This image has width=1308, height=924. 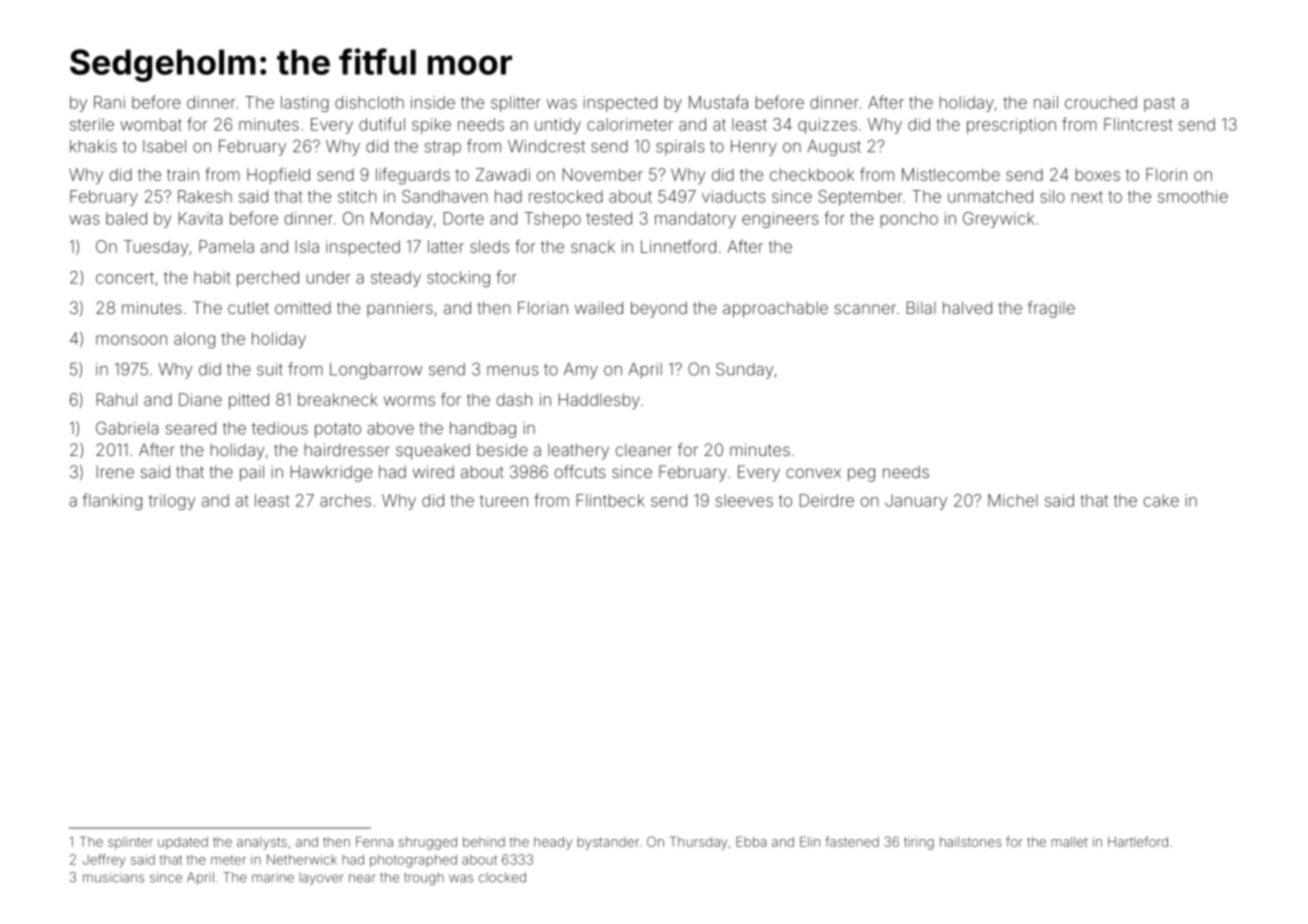 I want to click on nail, so click(x=1046, y=102).
